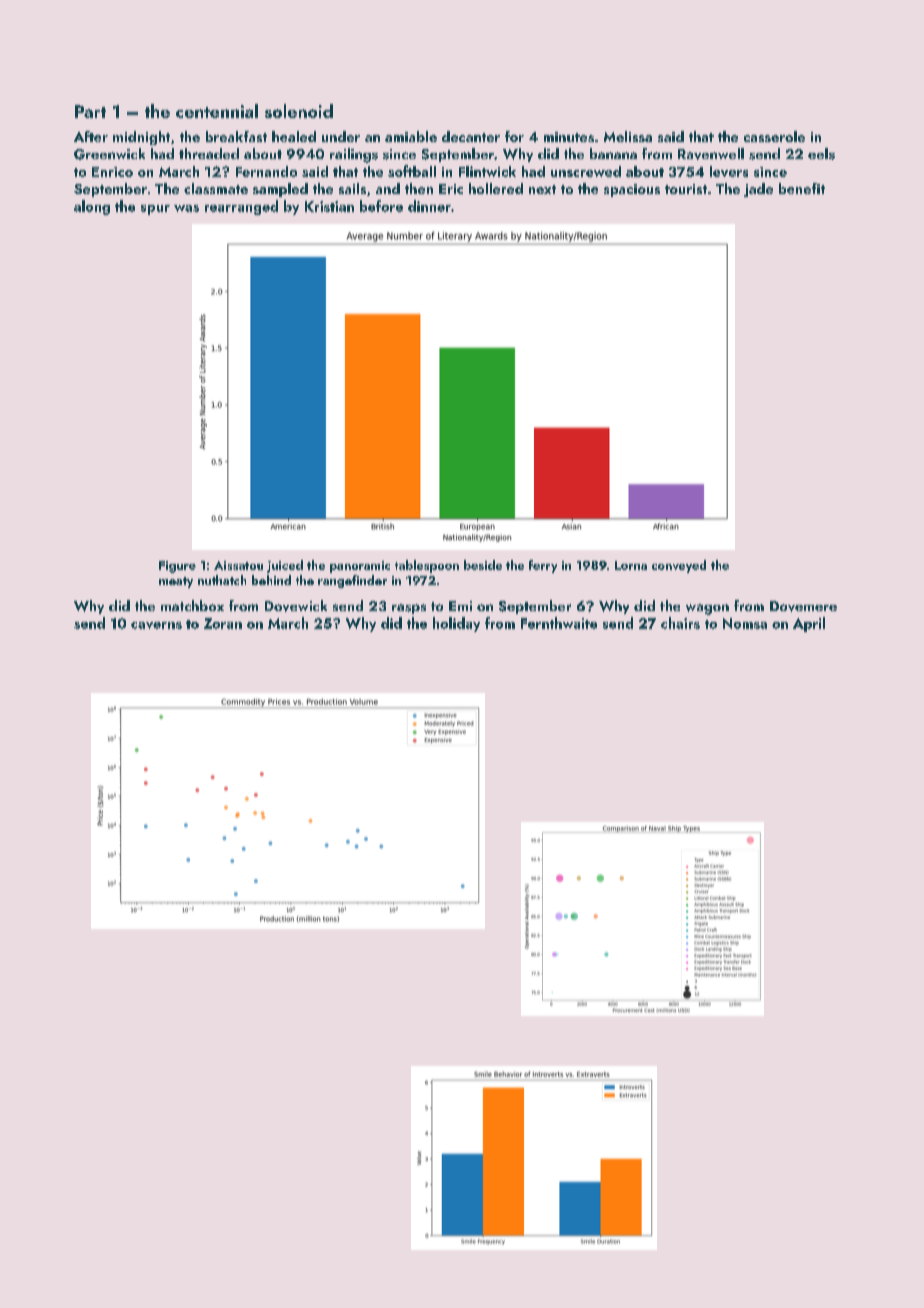 Image resolution: width=924 pixels, height=1308 pixels. What do you see at coordinates (542, 189) in the screenshot?
I see `next` at bounding box center [542, 189].
